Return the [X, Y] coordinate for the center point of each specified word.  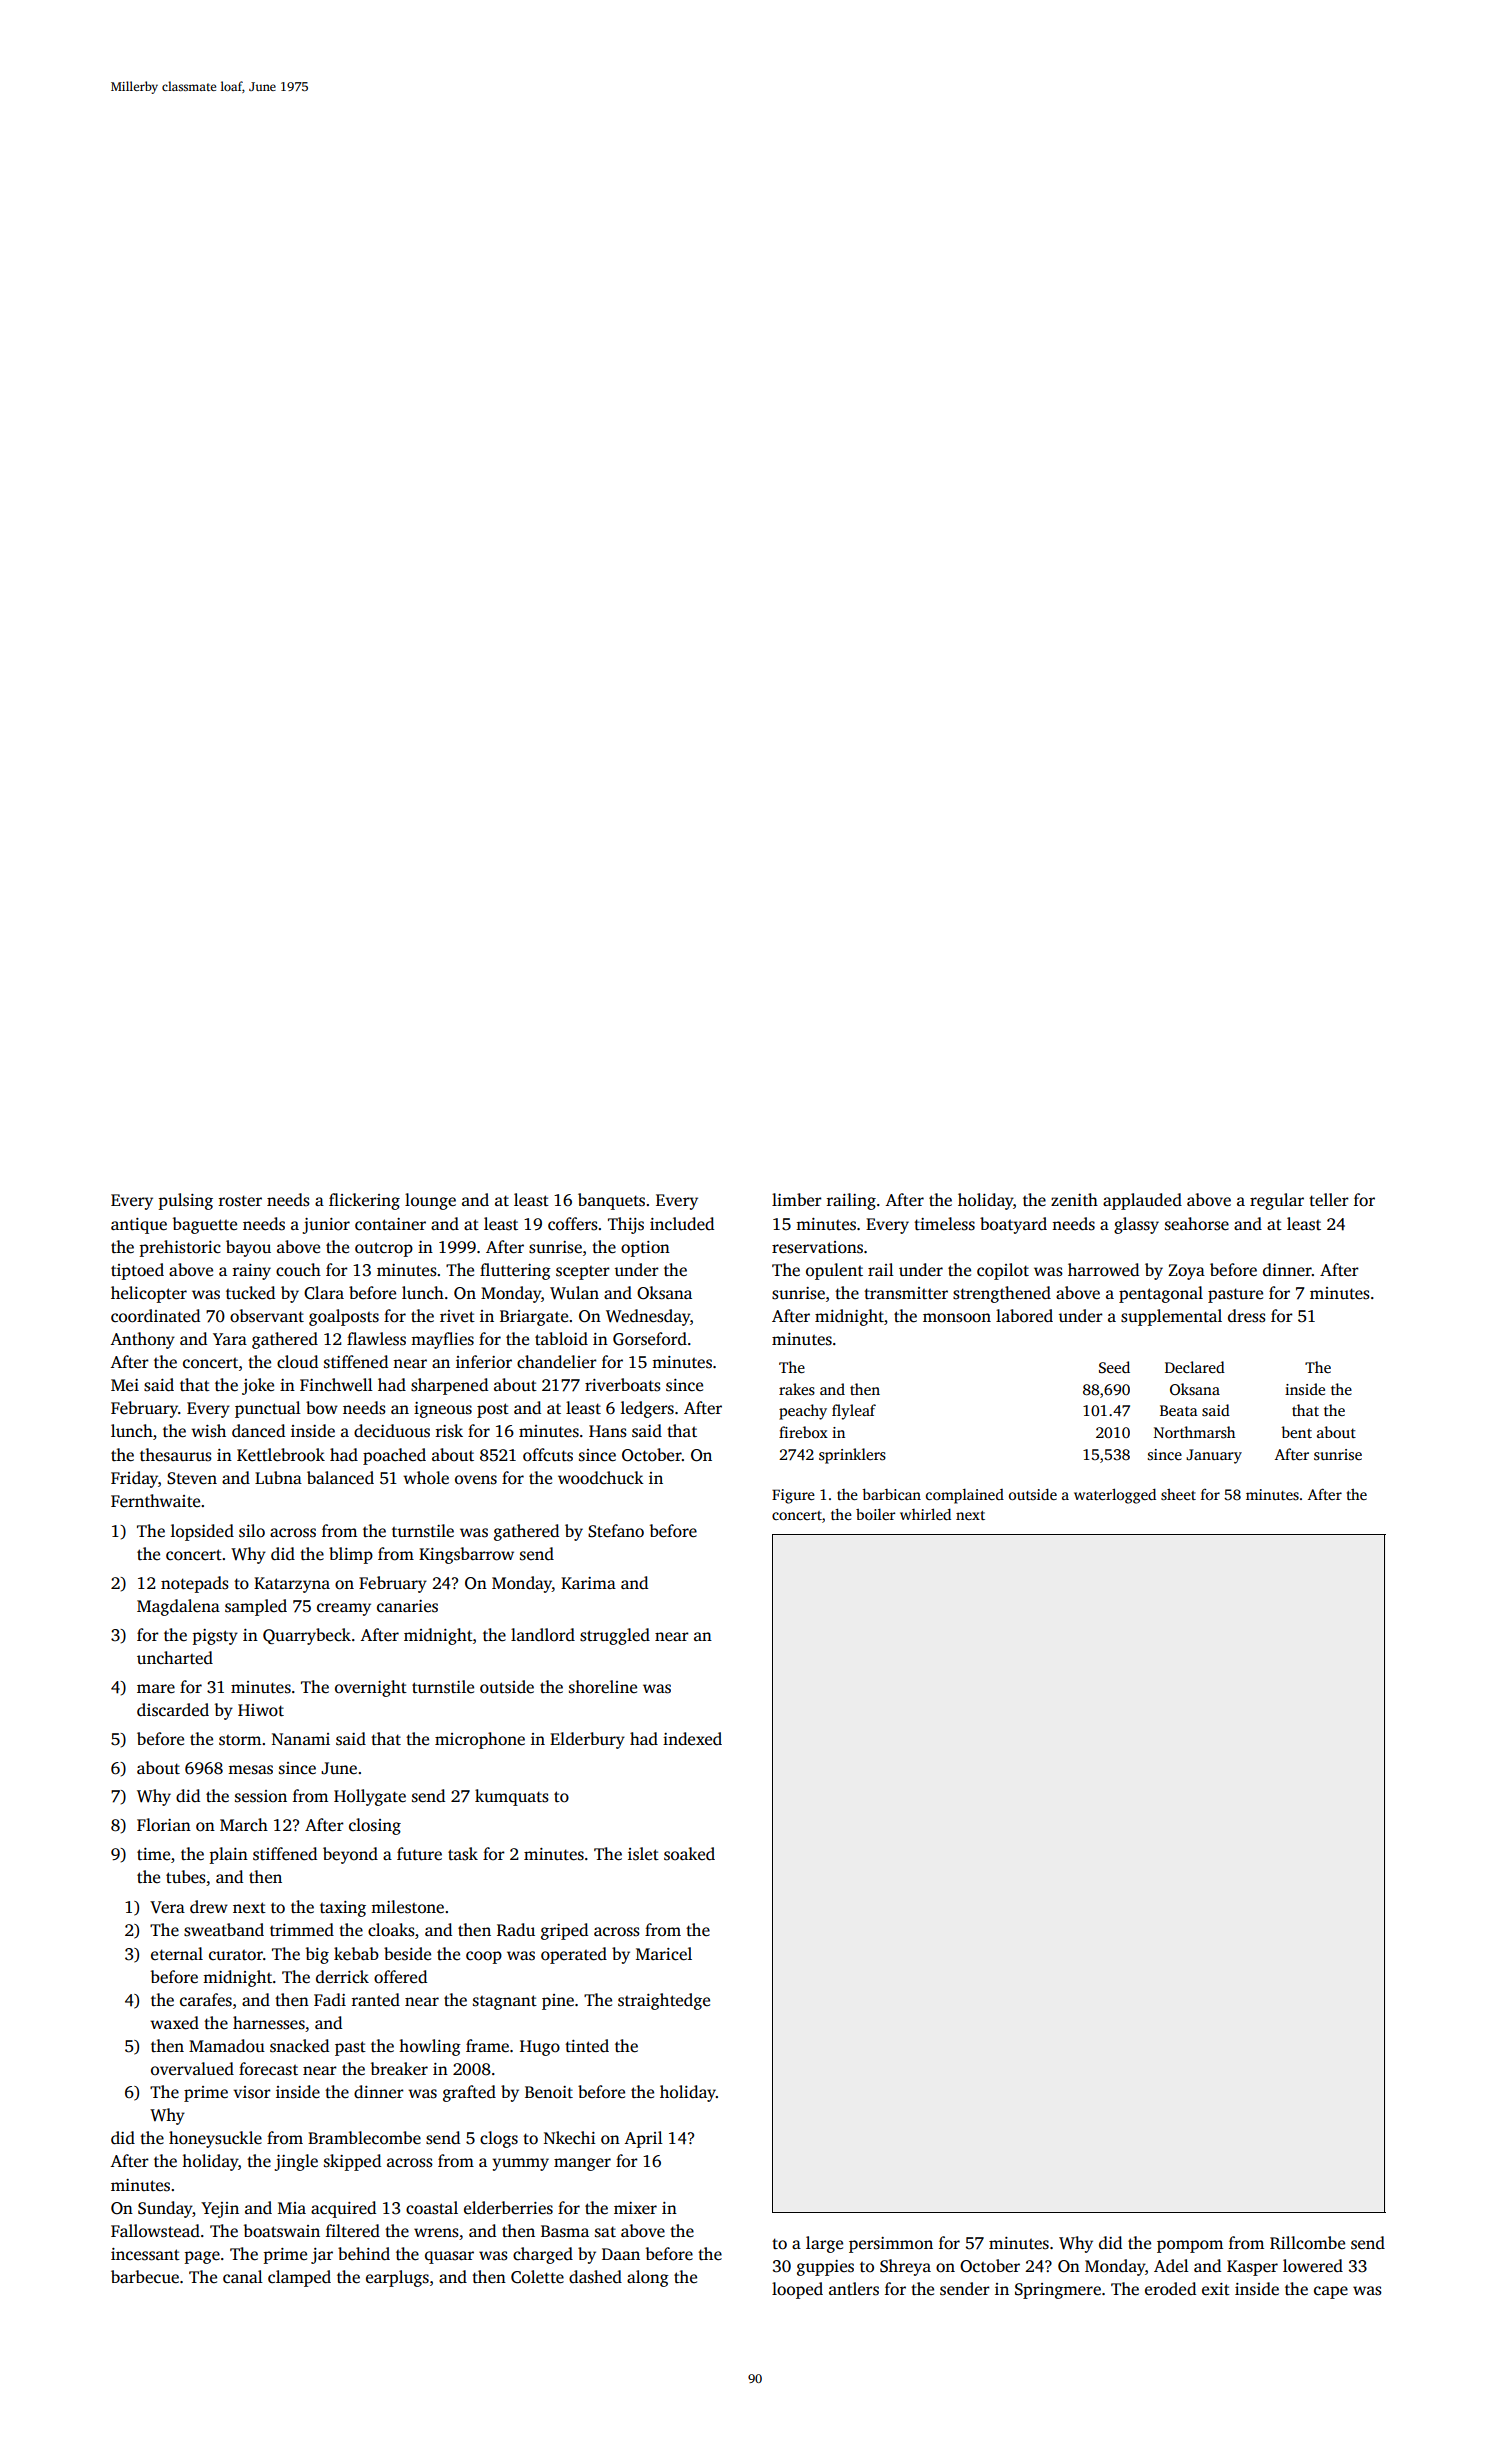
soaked [689, 1854]
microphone [480, 1740]
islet [643, 1854]
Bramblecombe [364, 2138]
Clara [324, 1293]
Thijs [626, 1225]
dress [1247, 1316]
